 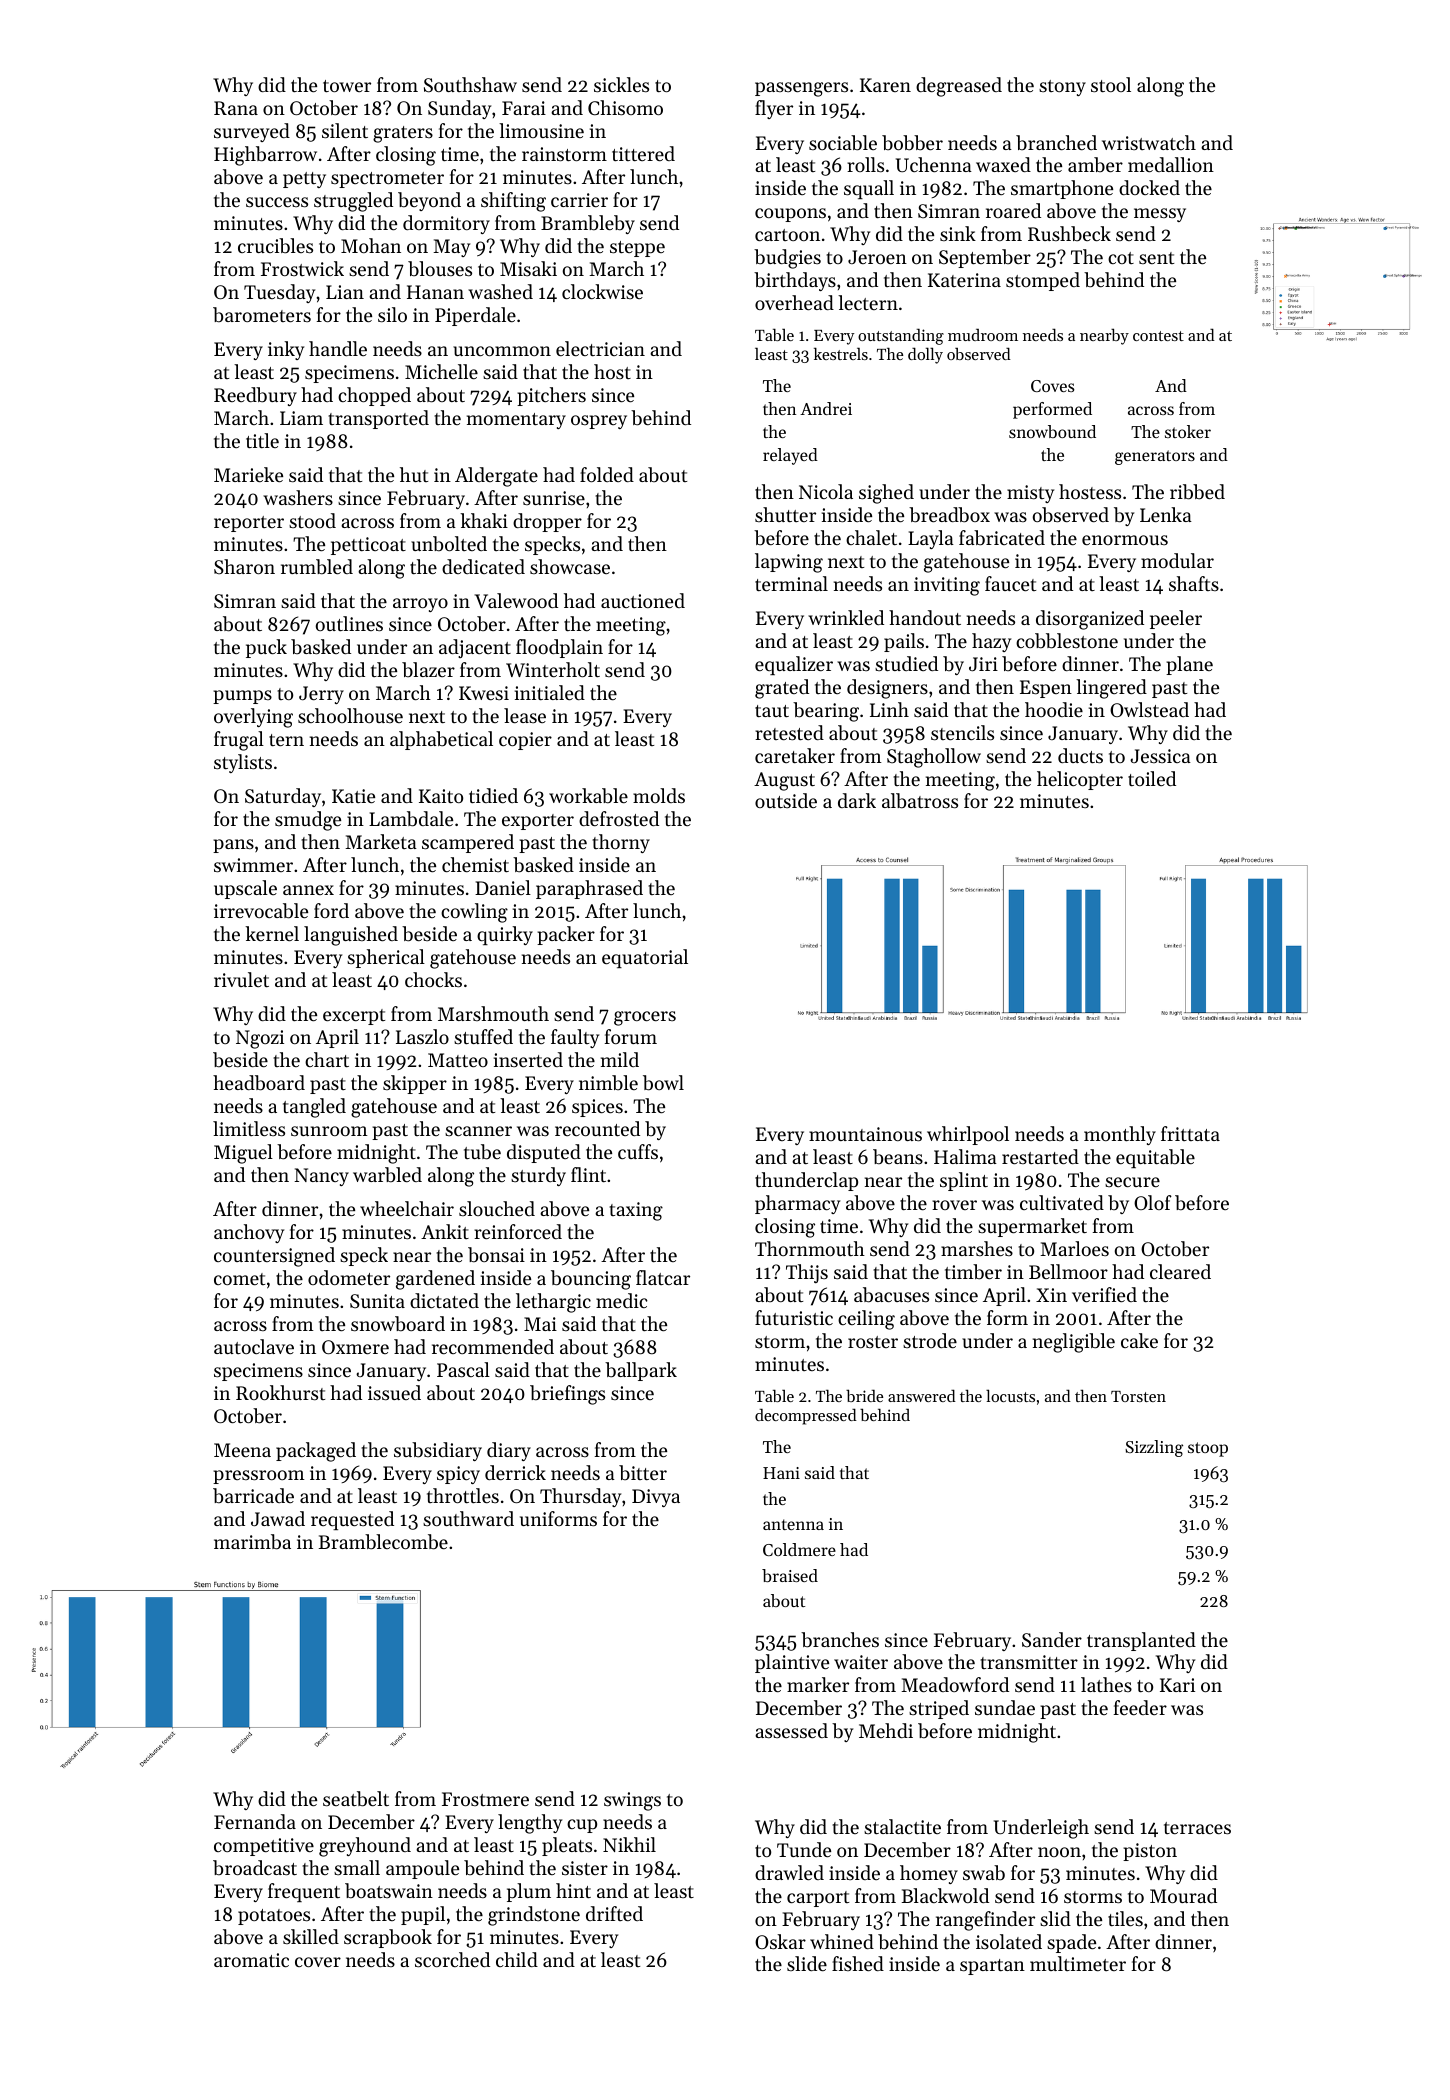 I want to click on toiled, so click(x=1152, y=778).
